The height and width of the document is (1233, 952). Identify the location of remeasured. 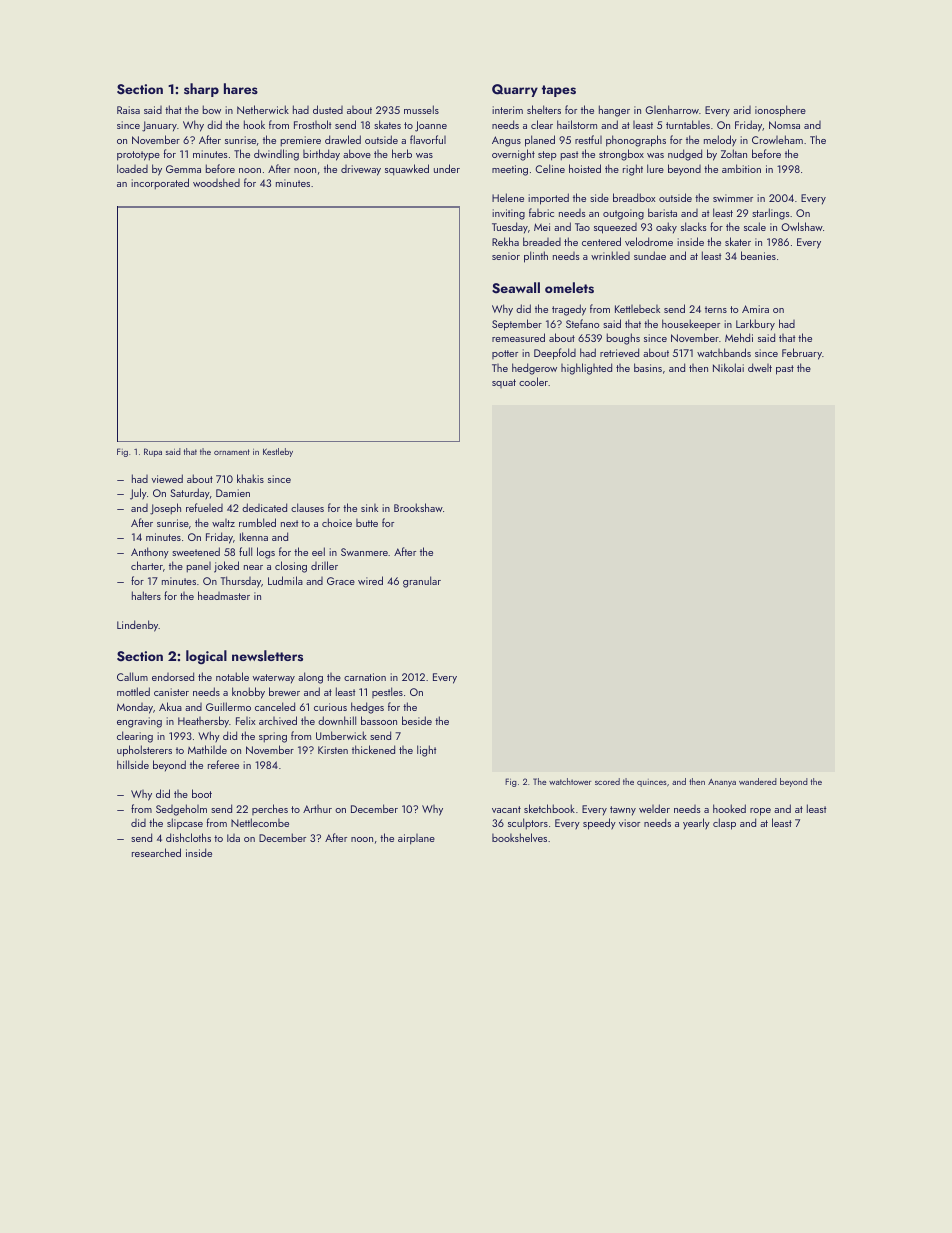
(518, 337).
